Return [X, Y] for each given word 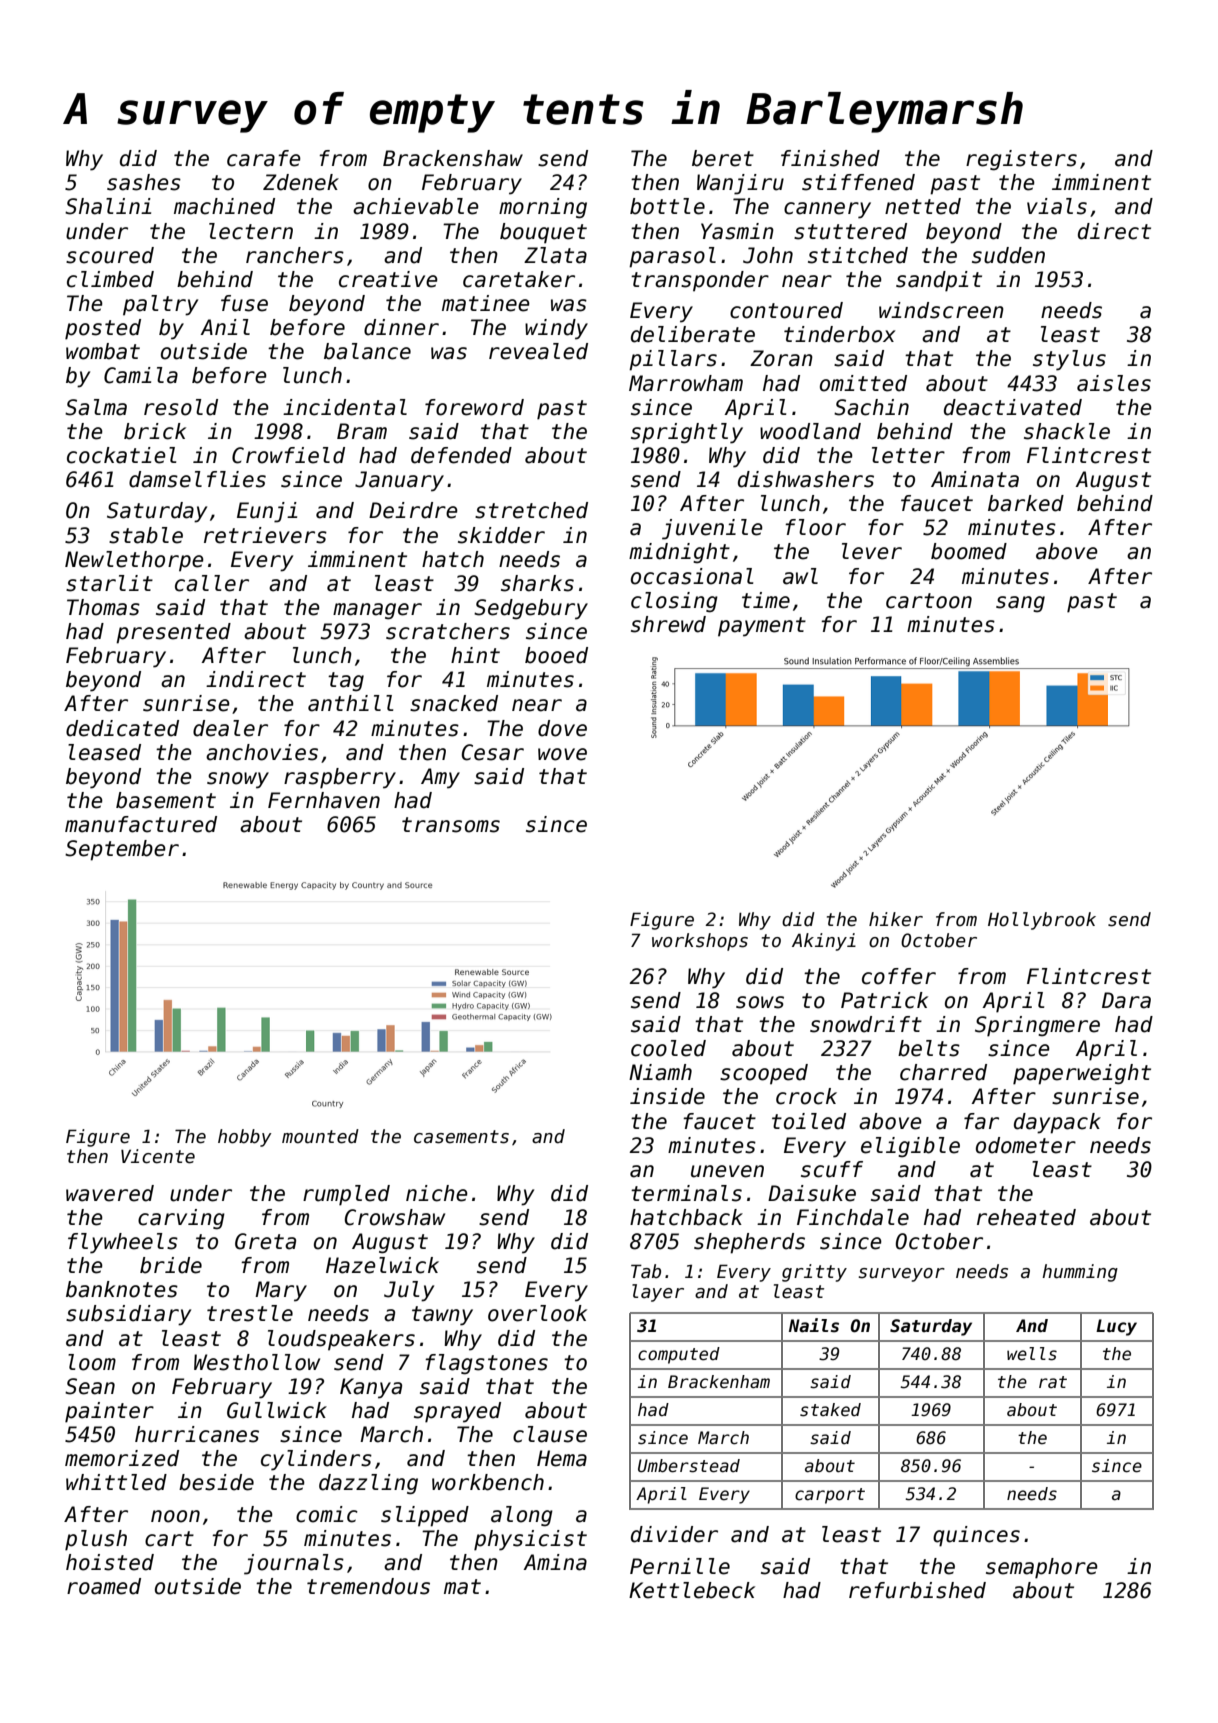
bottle [667, 206]
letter [908, 455]
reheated [1026, 1217]
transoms [451, 825]
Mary [281, 1291]
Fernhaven [324, 800]
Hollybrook [1042, 921]
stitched [858, 255]
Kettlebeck [692, 1590]
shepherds [749, 1243]
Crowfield [288, 455]
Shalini [108, 206]
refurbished [917, 1590]
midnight [679, 553]
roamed [104, 1586]
